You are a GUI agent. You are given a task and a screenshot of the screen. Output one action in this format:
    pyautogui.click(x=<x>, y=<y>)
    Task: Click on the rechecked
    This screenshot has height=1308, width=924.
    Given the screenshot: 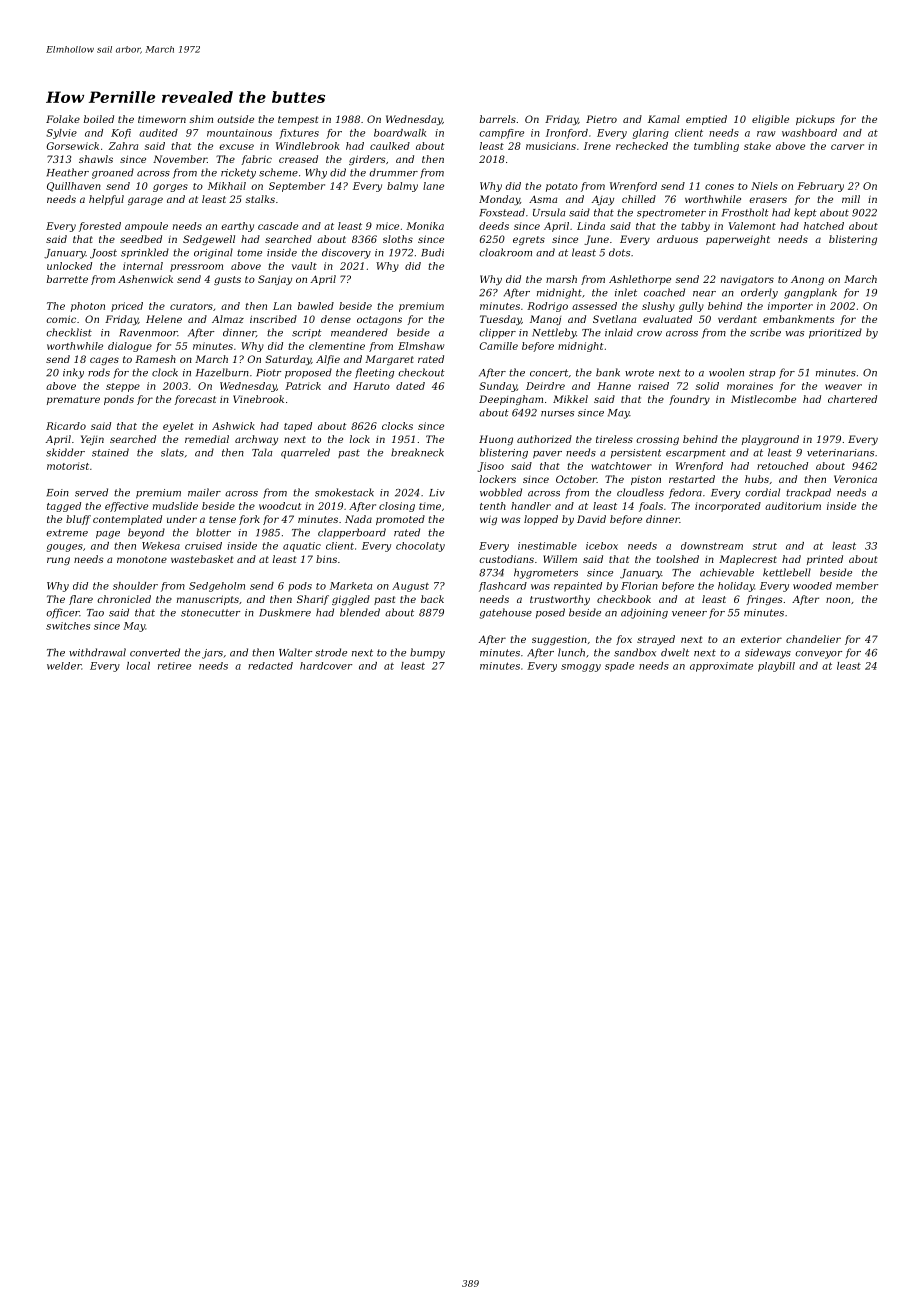 What is the action you would take?
    pyautogui.click(x=642, y=146)
